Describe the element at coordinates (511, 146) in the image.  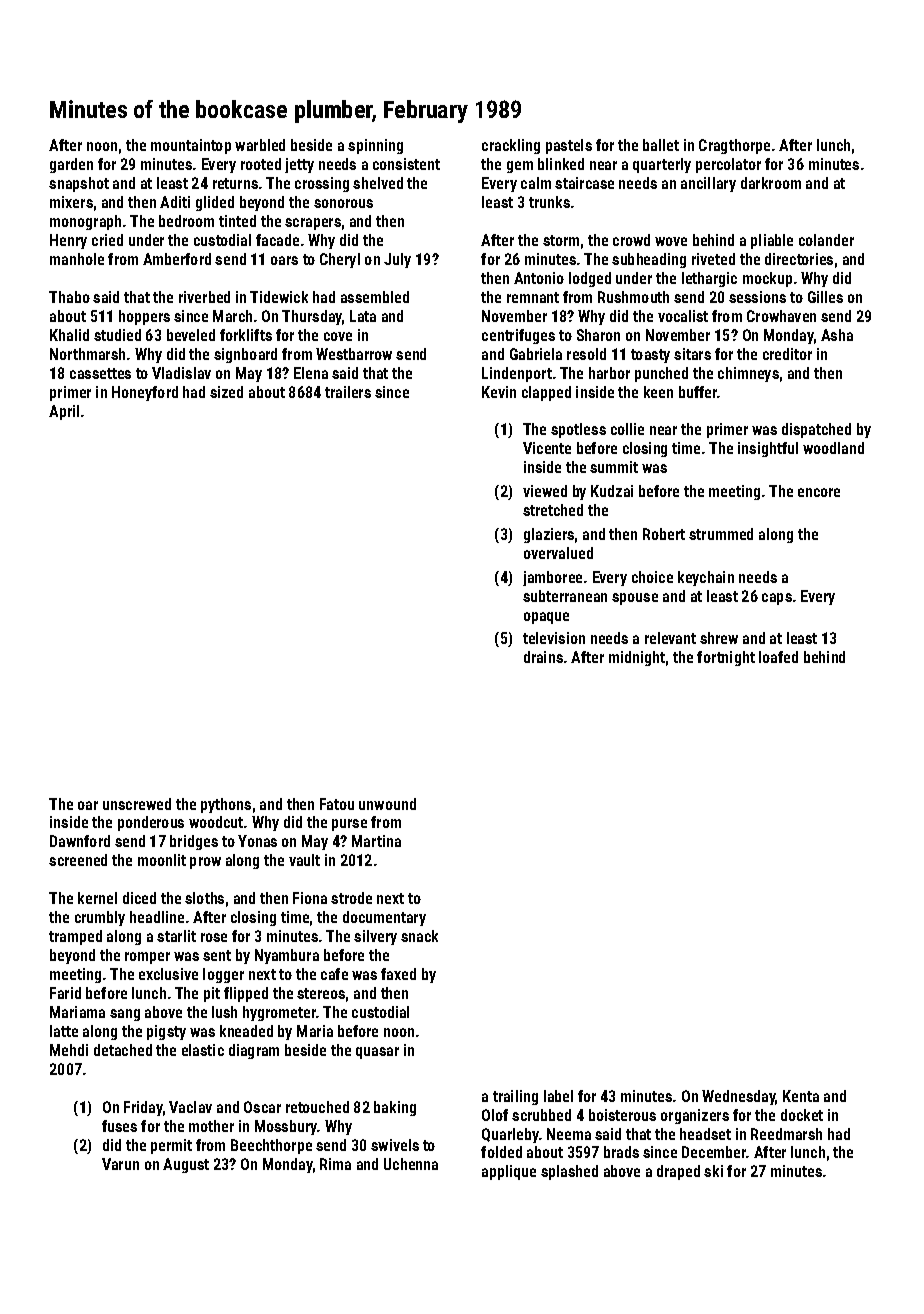
I see `crackling` at that location.
